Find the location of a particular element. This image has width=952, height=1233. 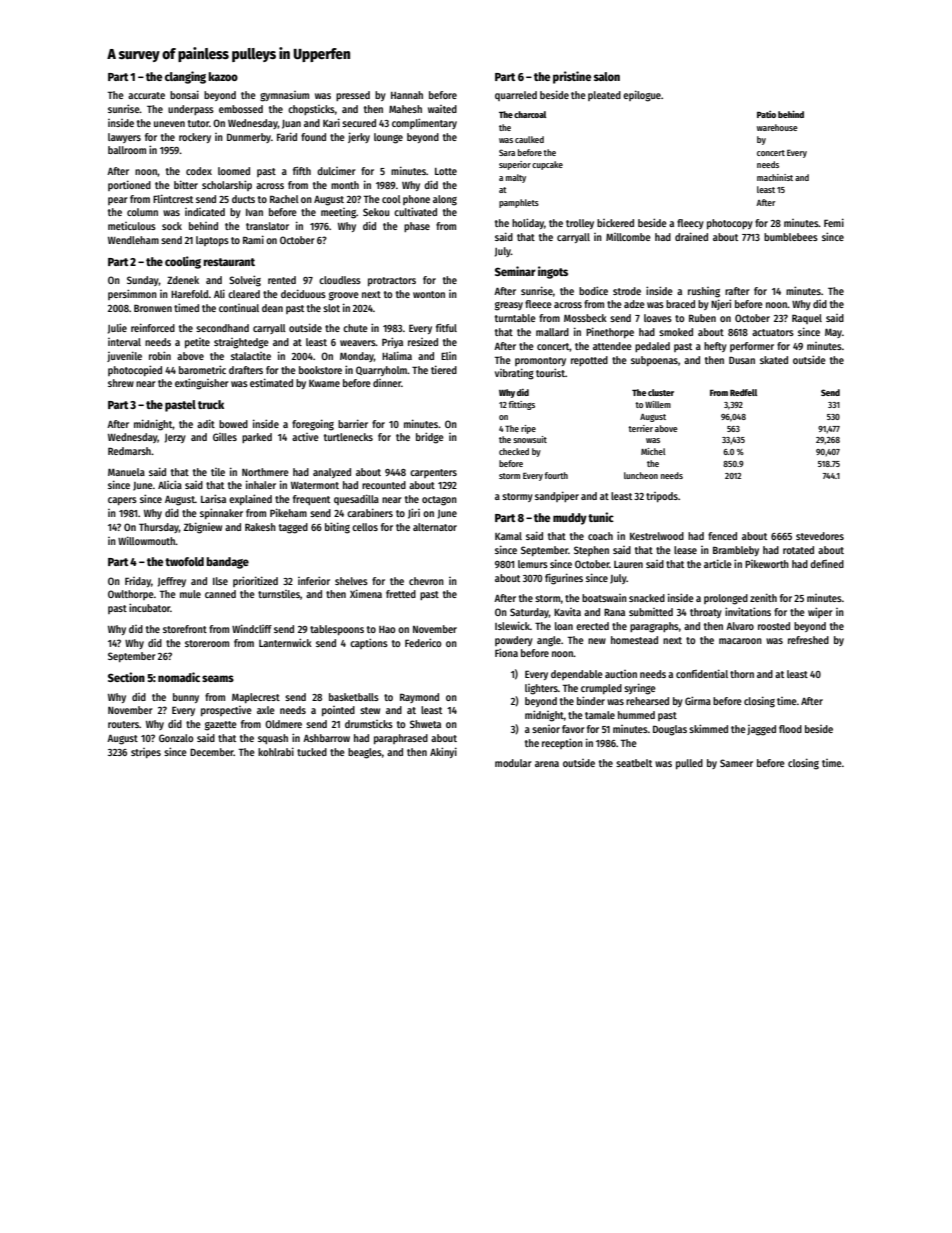

accurate is located at coordinates (146, 95).
